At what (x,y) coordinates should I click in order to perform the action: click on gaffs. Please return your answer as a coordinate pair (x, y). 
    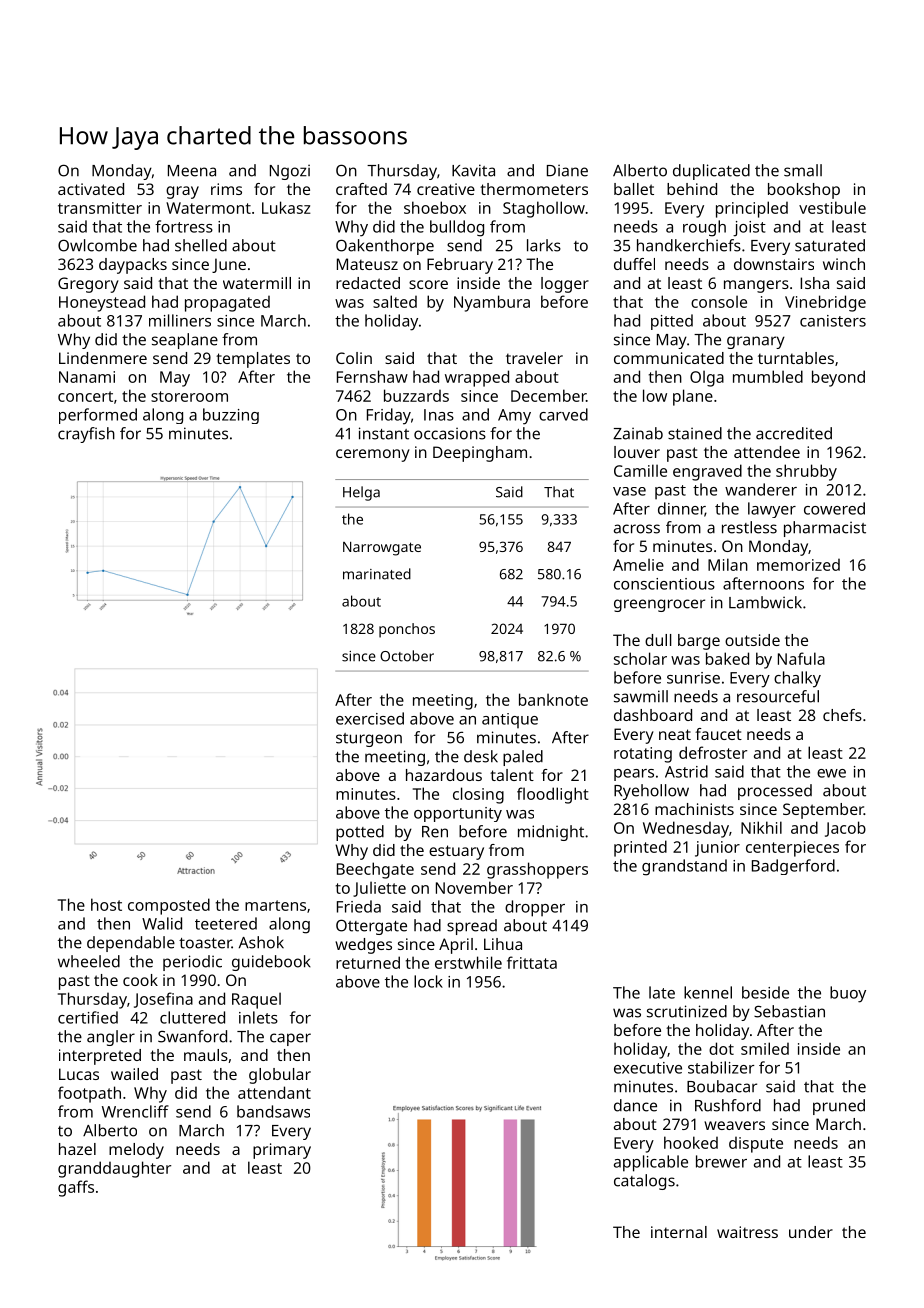
    Looking at the image, I should click on (76, 1188).
